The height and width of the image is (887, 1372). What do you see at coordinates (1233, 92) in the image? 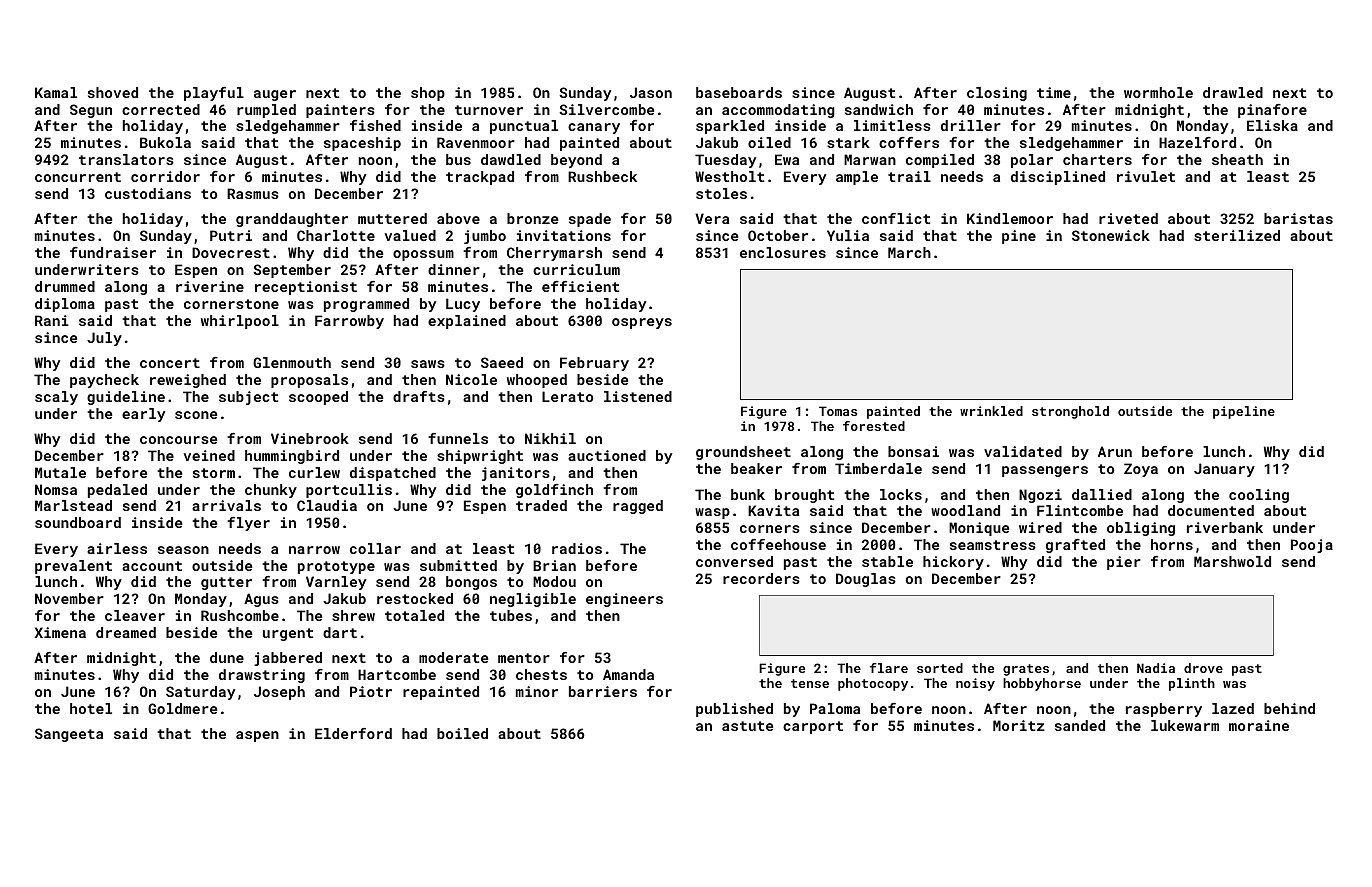
I see `drawled` at bounding box center [1233, 92].
